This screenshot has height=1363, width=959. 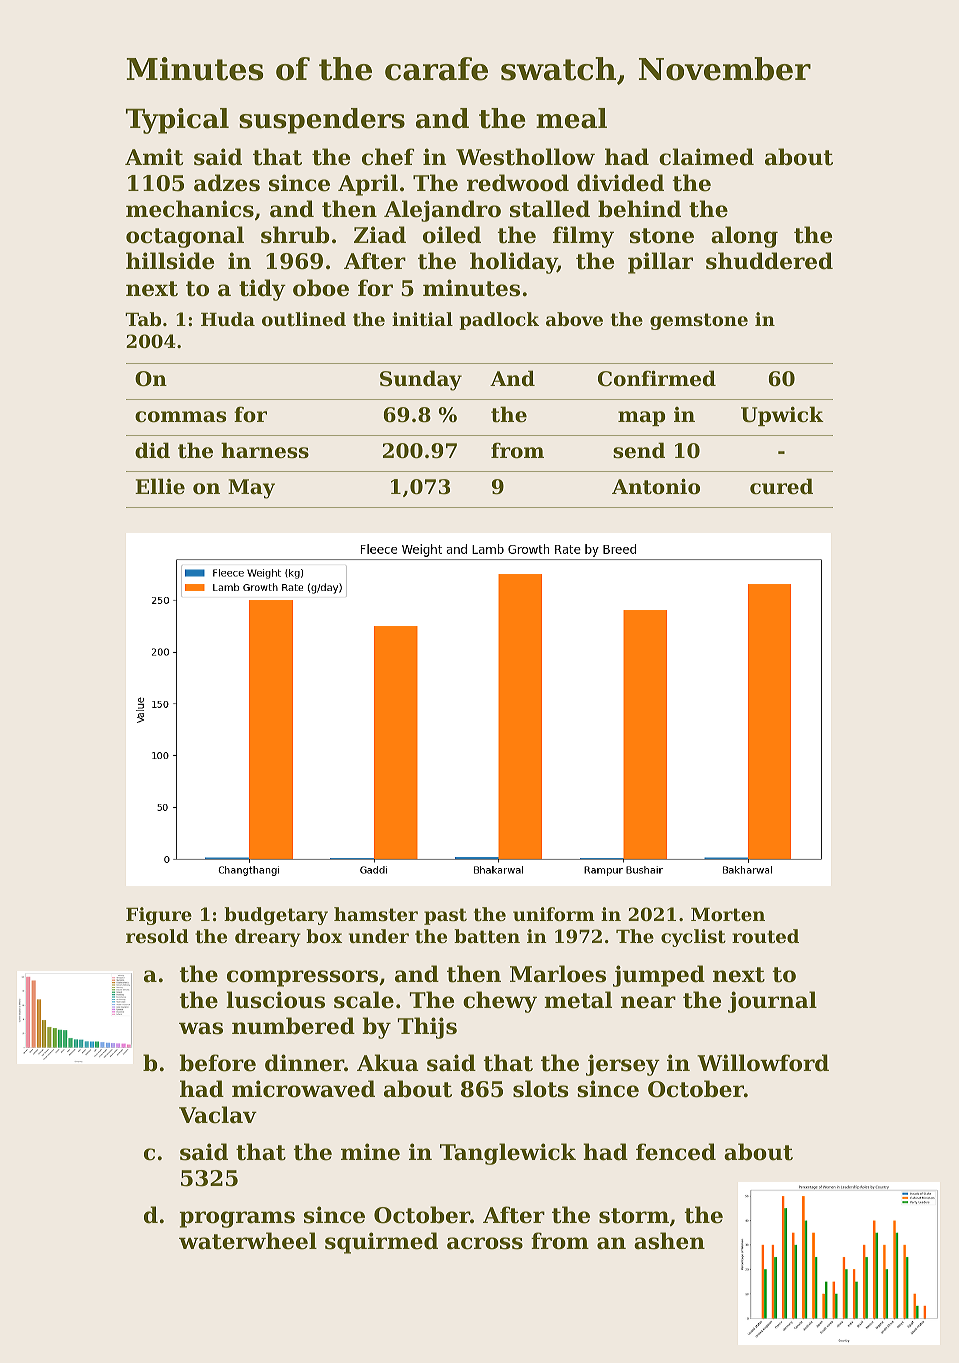 I want to click on journal, so click(x=772, y=1002).
